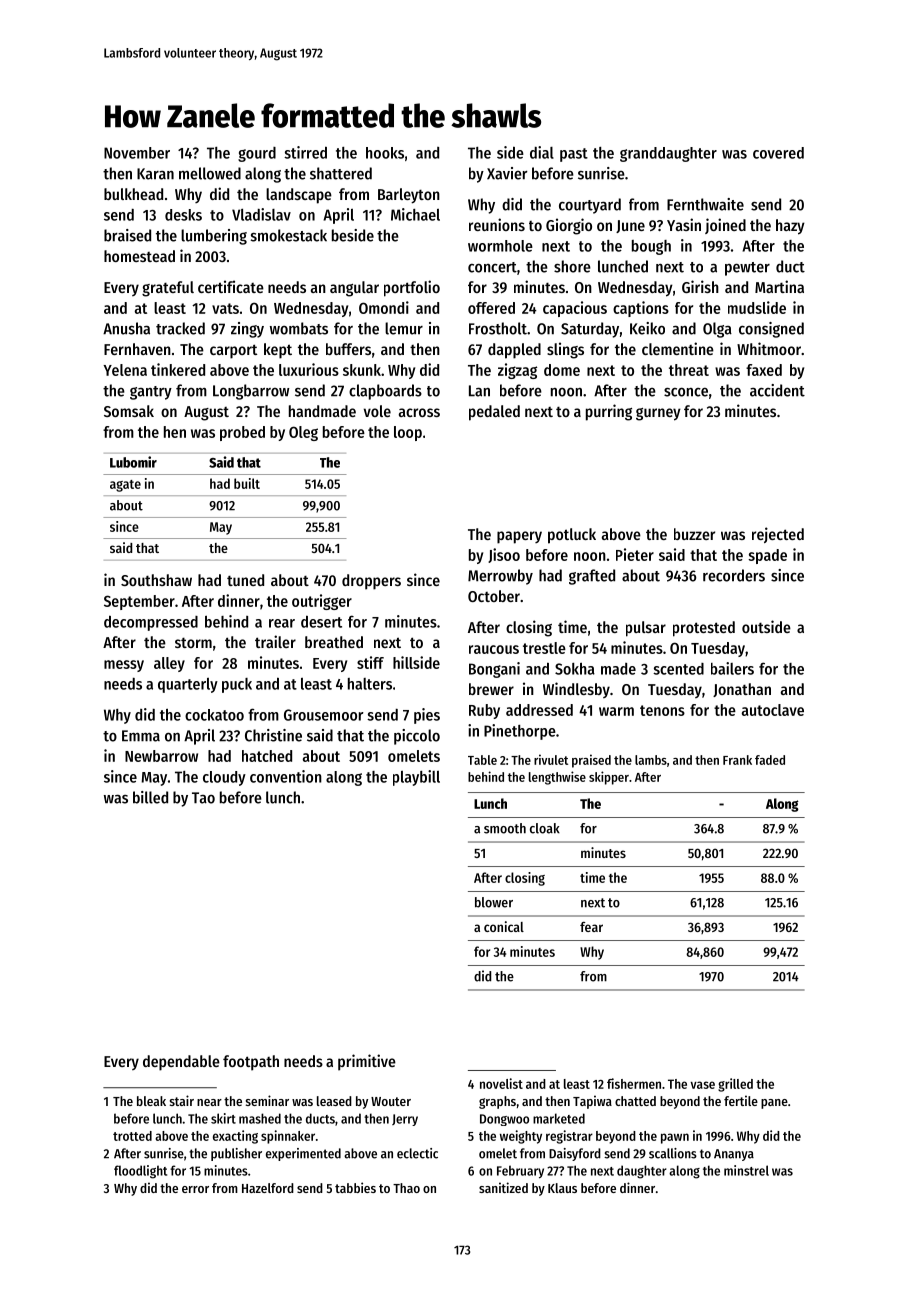  Describe the element at coordinates (385, 153) in the screenshot. I see `hooks` at that location.
